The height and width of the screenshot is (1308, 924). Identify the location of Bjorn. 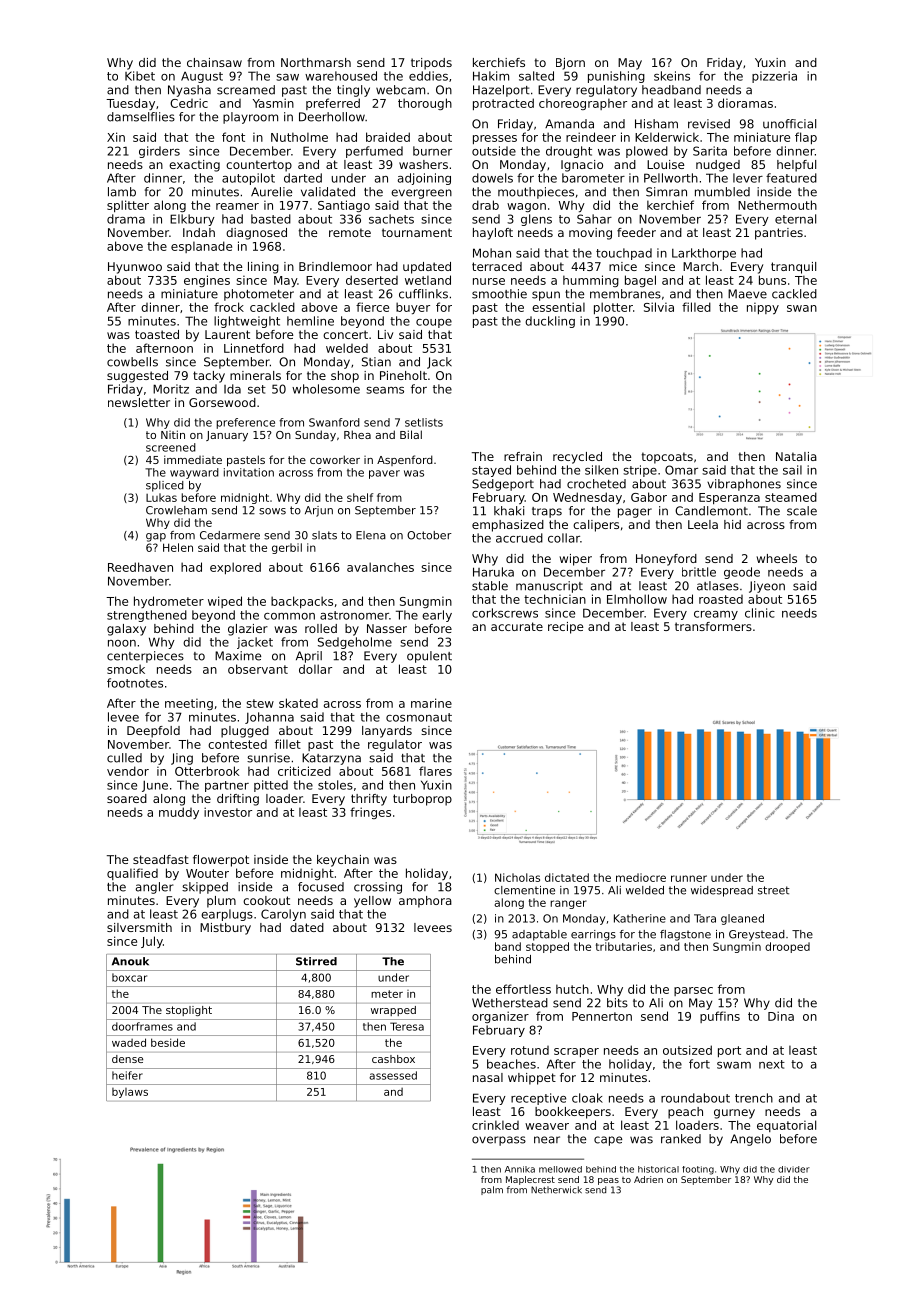
(570, 64).
